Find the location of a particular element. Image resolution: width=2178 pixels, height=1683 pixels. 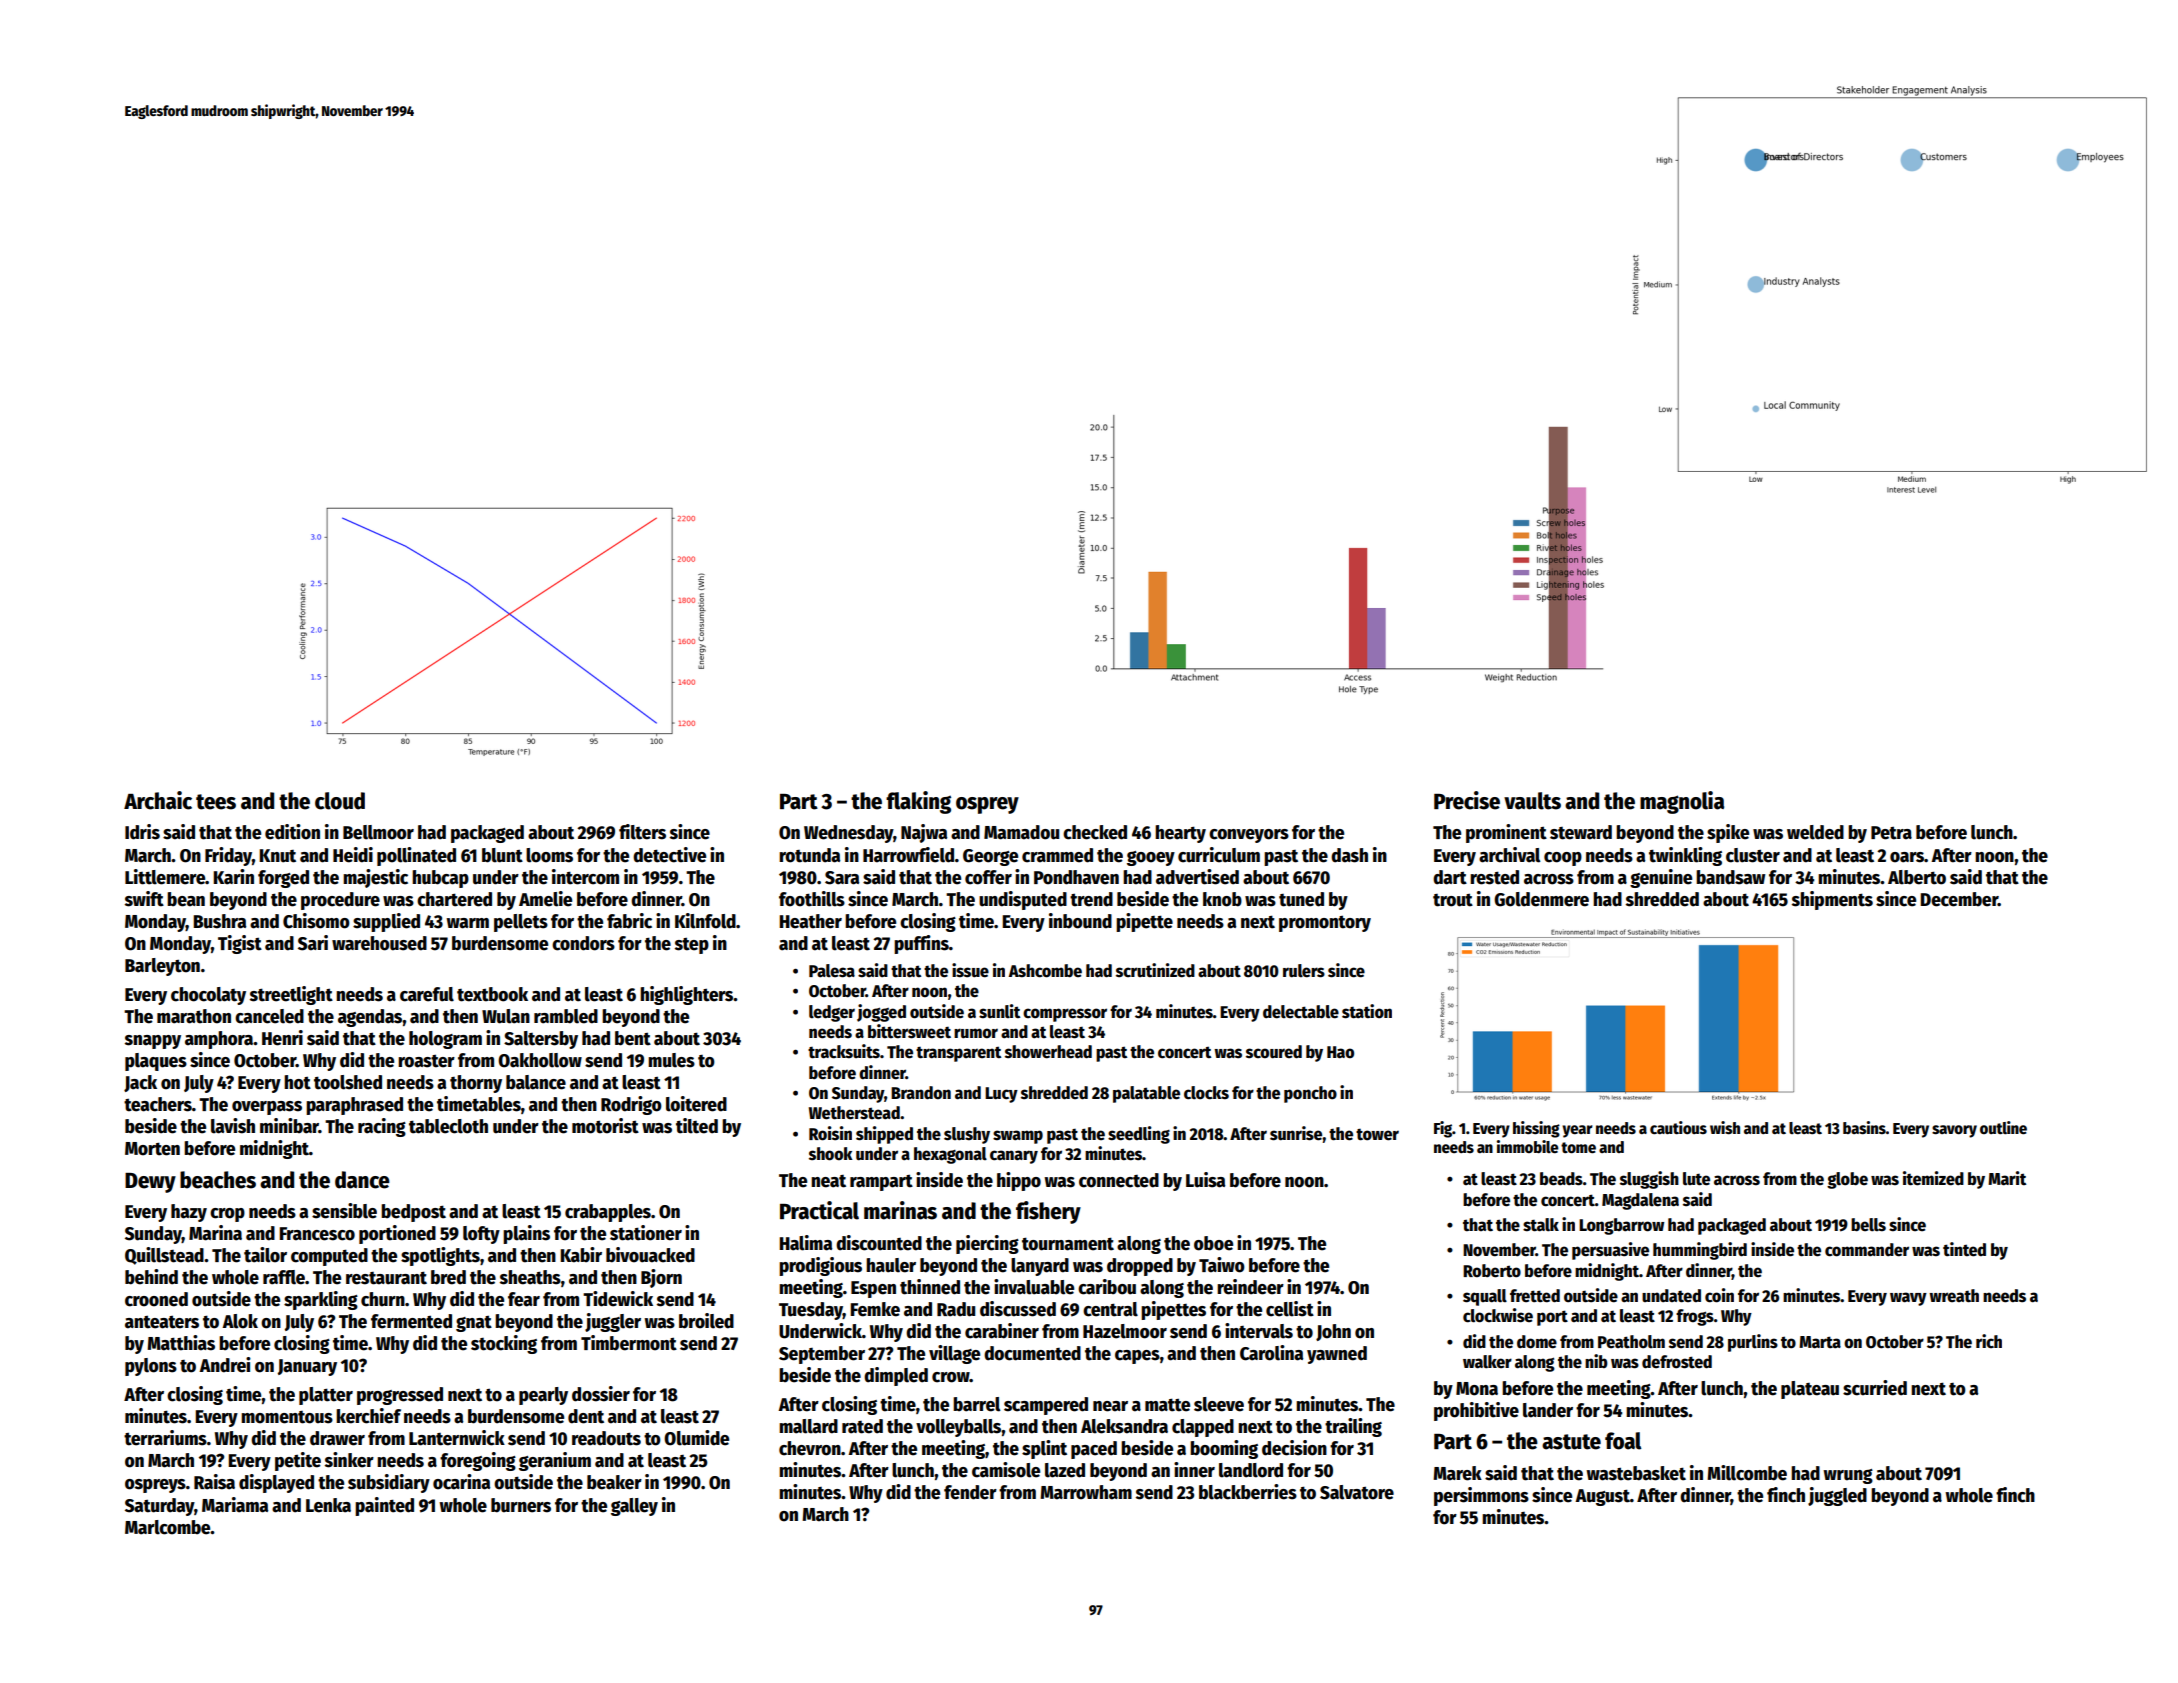

Marta is located at coordinates (1820, 1342).
